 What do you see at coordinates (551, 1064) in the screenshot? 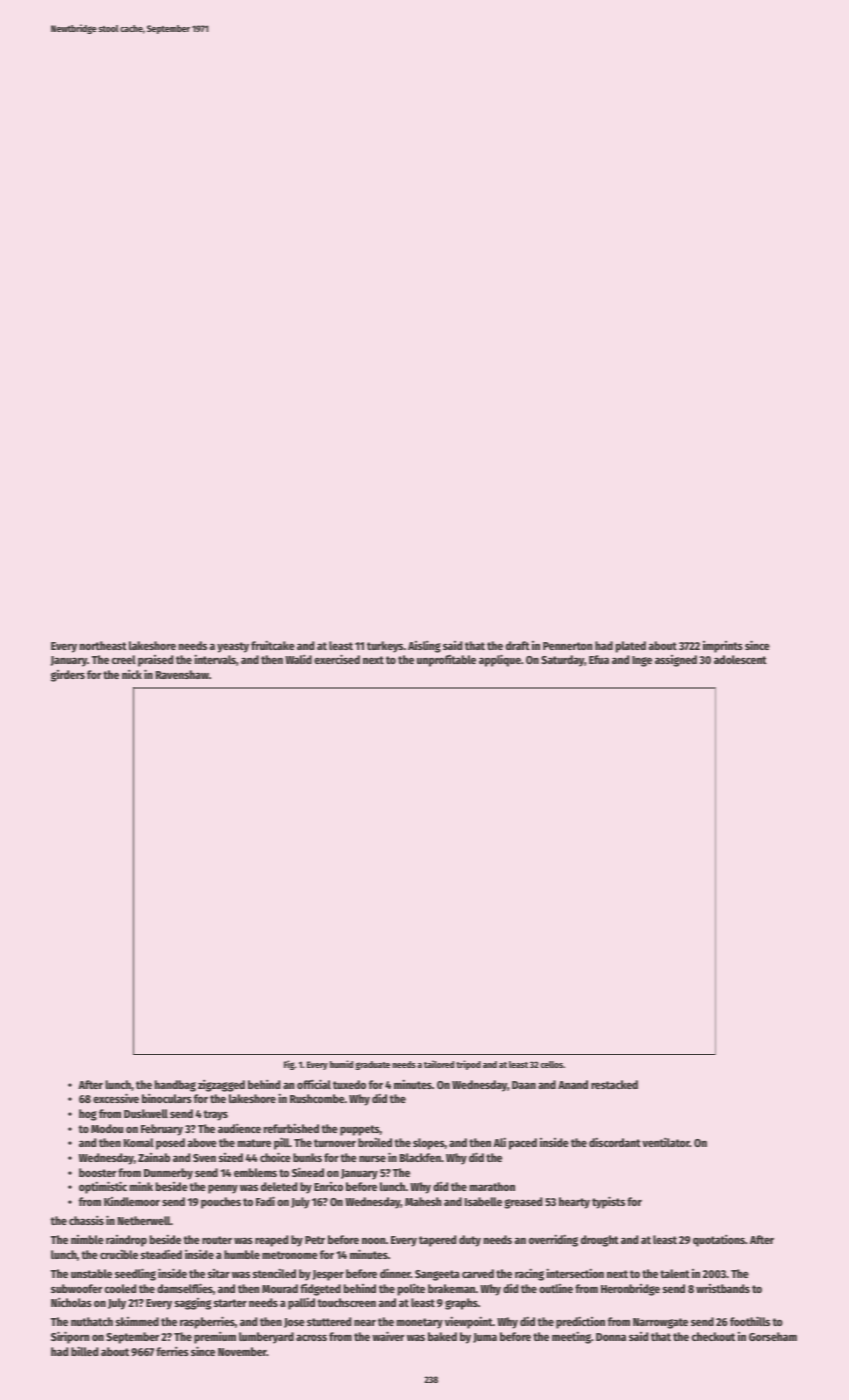
I see `cellos` at bounding box center [551, 1064].
